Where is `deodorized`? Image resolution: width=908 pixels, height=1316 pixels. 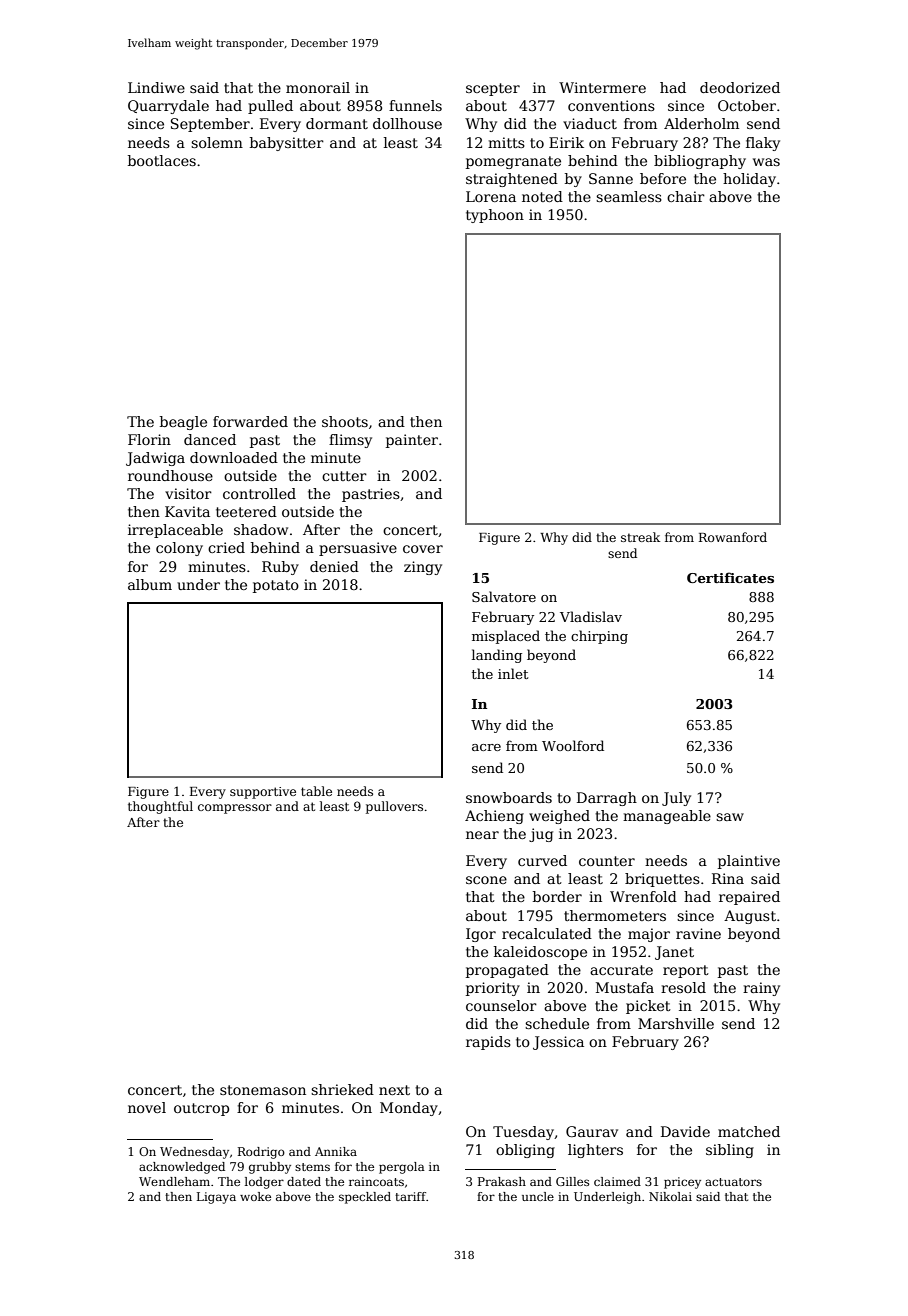 deodorized is located at coordinates (740, 87).
